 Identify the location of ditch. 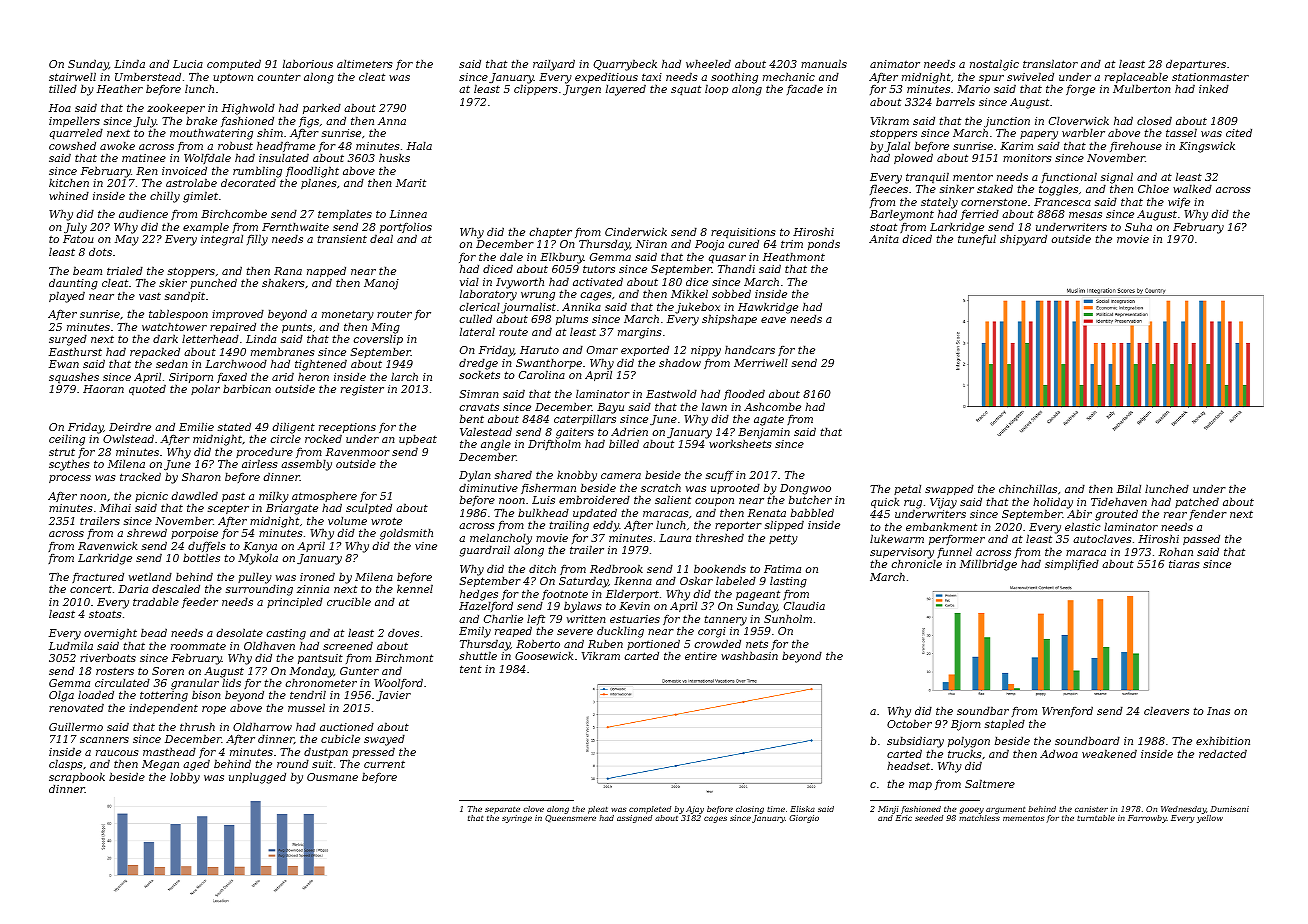
(542, 568).
